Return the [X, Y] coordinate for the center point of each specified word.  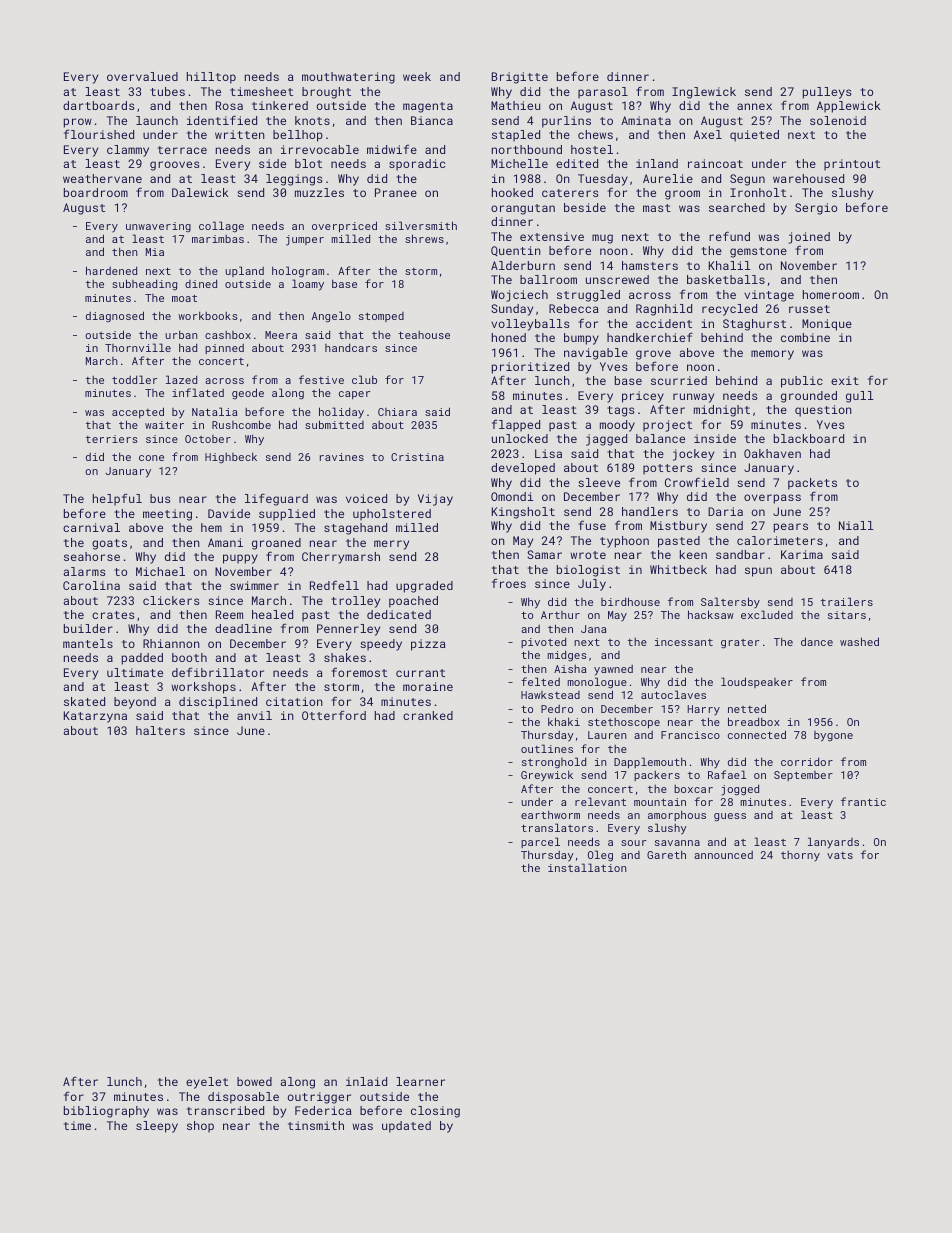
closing [435, 1112]
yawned [613, 670]
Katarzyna [95, 717]
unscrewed [617, 279]
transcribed [225, 1110]
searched [737, 207]
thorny [800, 856]
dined [201, 283]
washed [859, 641]
